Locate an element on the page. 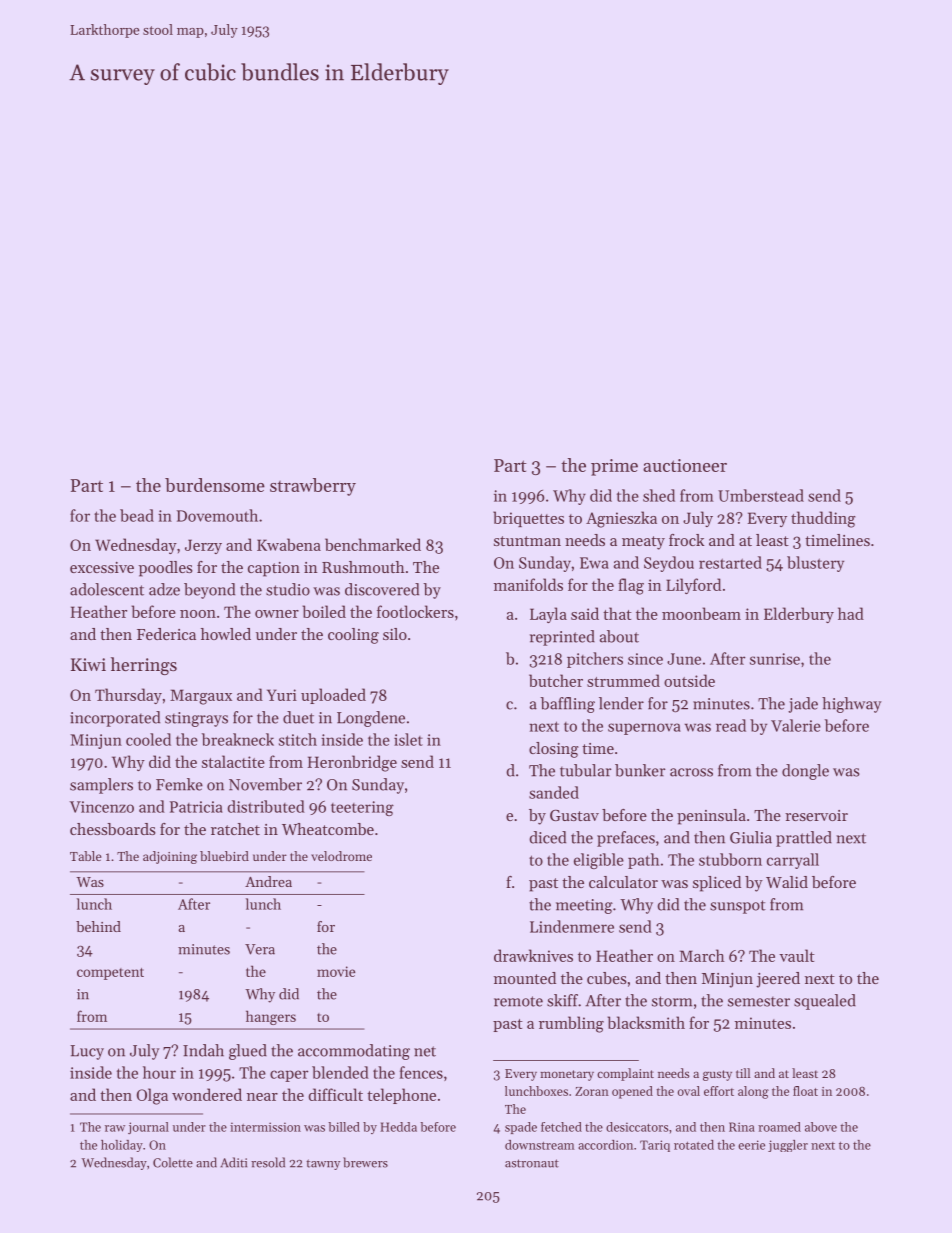 Image resolution: width=952 pixels, height=1233 pixels. studio is located at coordinates (288, 589).
